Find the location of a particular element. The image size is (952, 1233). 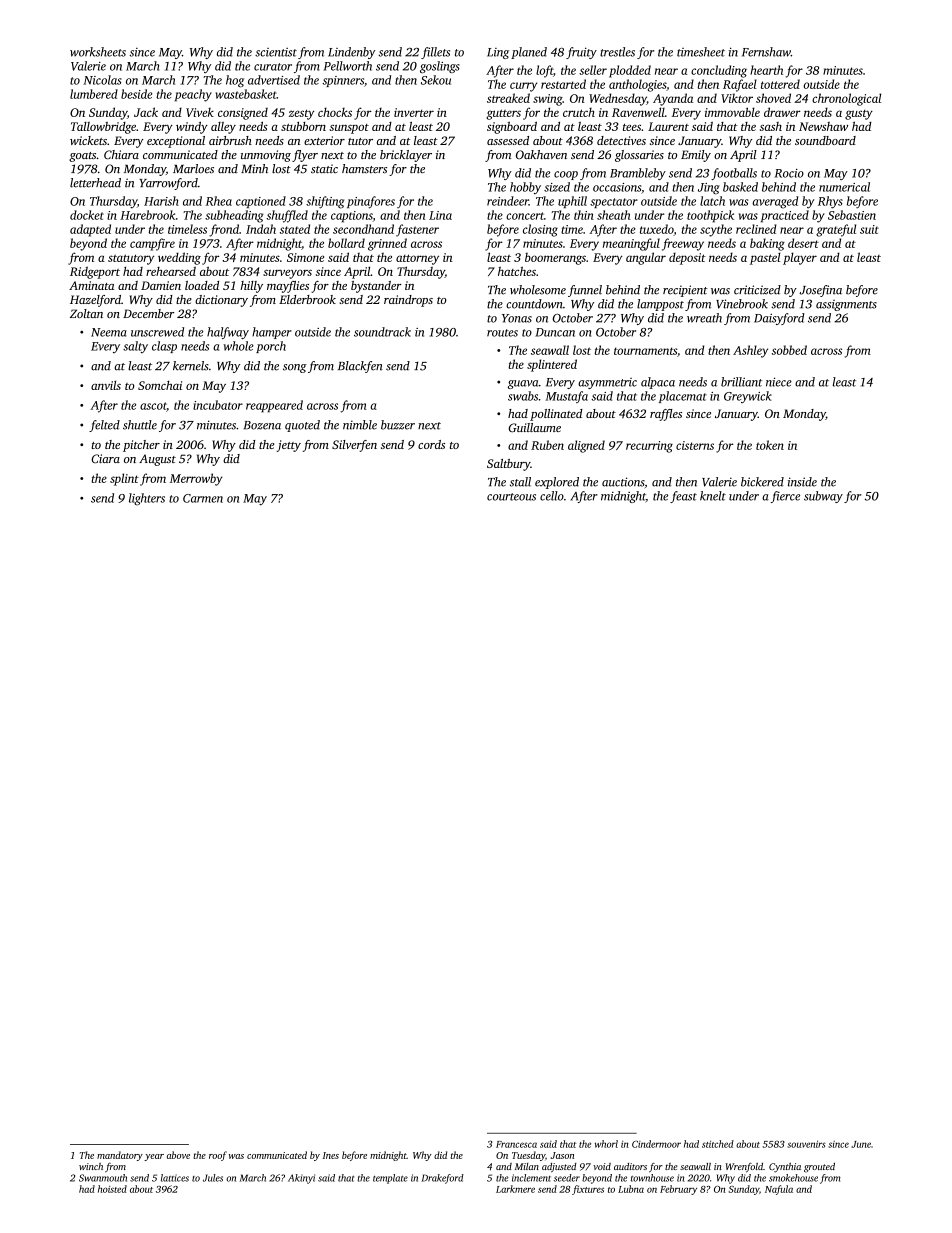

Ines is located at coordinates (331, 1155).
